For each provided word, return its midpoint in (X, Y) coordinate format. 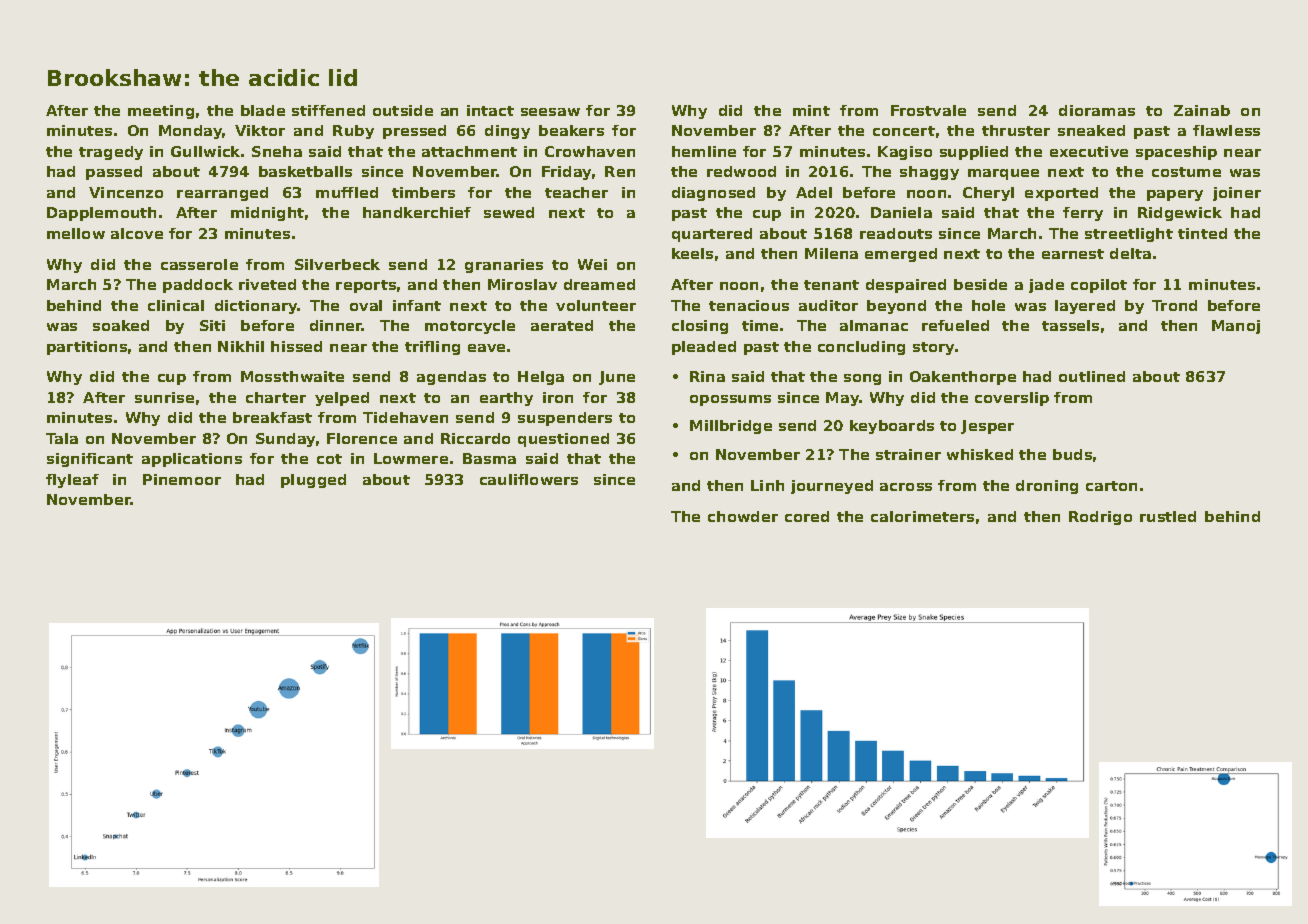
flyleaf (72, 481)
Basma (489, 458)
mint (811, 110)
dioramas (1097, 110)
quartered (712, 235)
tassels (1070, 325)
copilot (1099, 286)
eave (486, 348)
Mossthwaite (292, 376)
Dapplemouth (101, 214)
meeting (161, 112)
